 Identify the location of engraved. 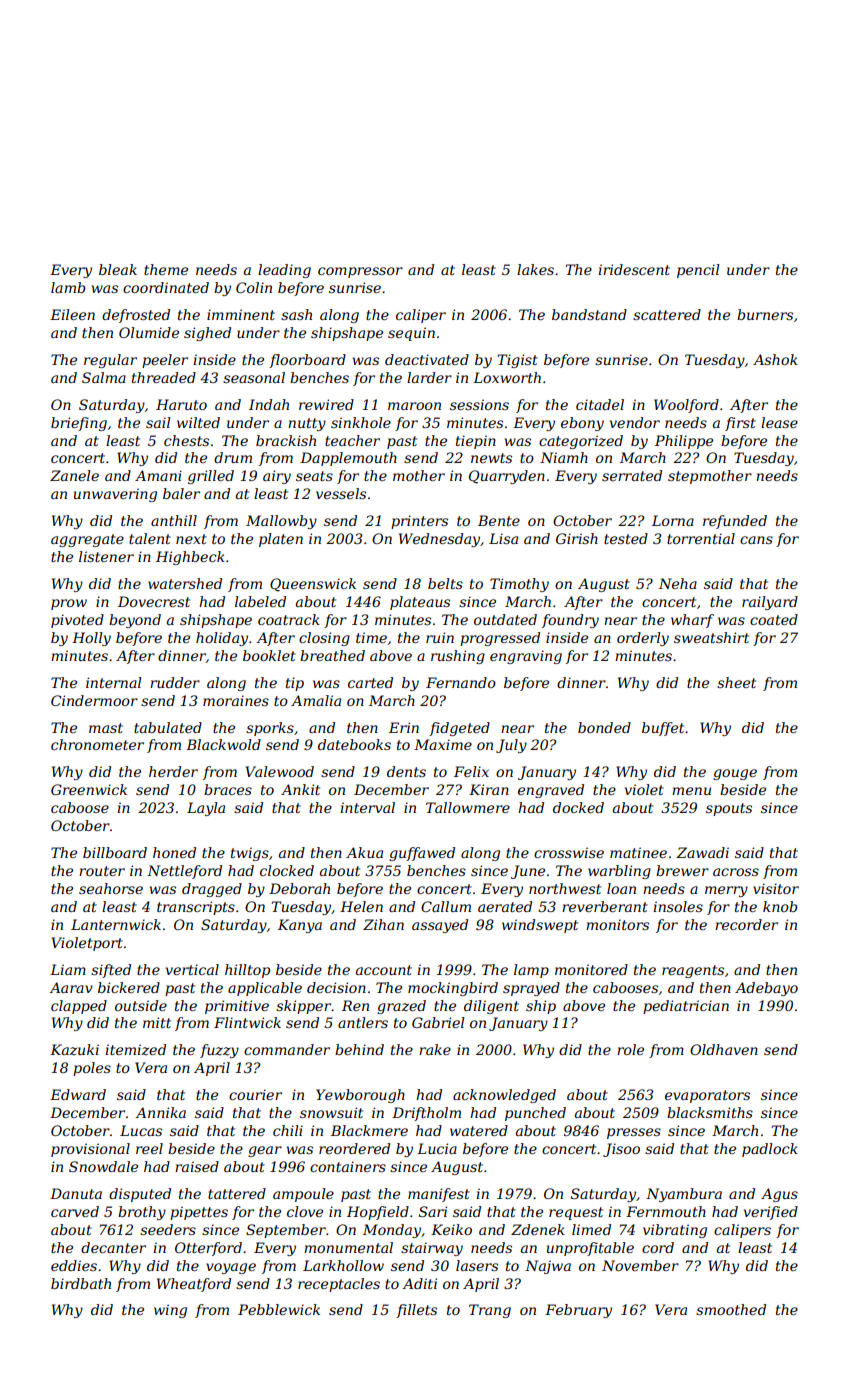
(551, 791).
